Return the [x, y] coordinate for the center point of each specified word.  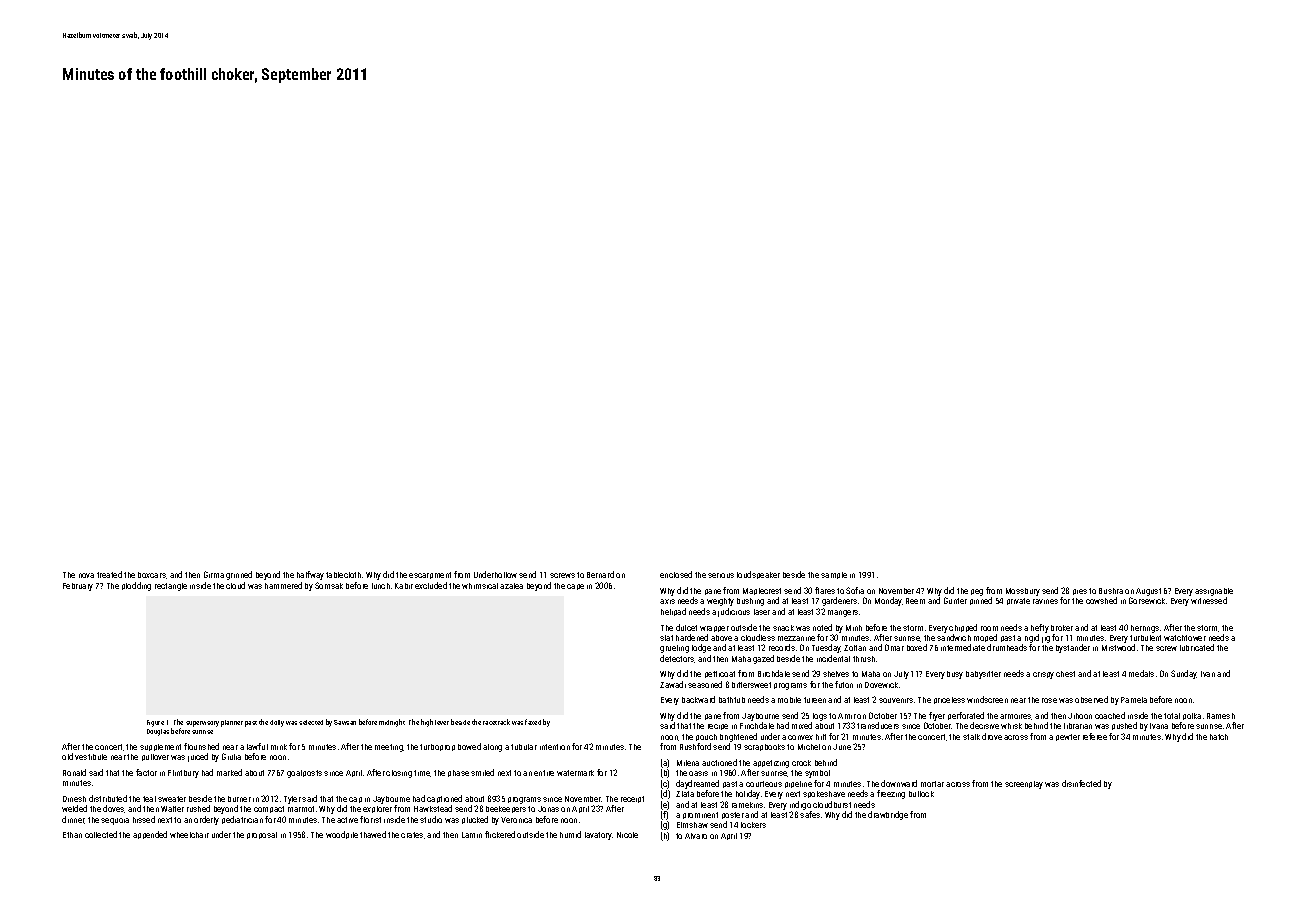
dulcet [686, 627]
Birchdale [774, 673]
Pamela [1134, 700]
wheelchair [189, 835]
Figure [155, 723]
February [78, 587]
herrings [1145, 629]
